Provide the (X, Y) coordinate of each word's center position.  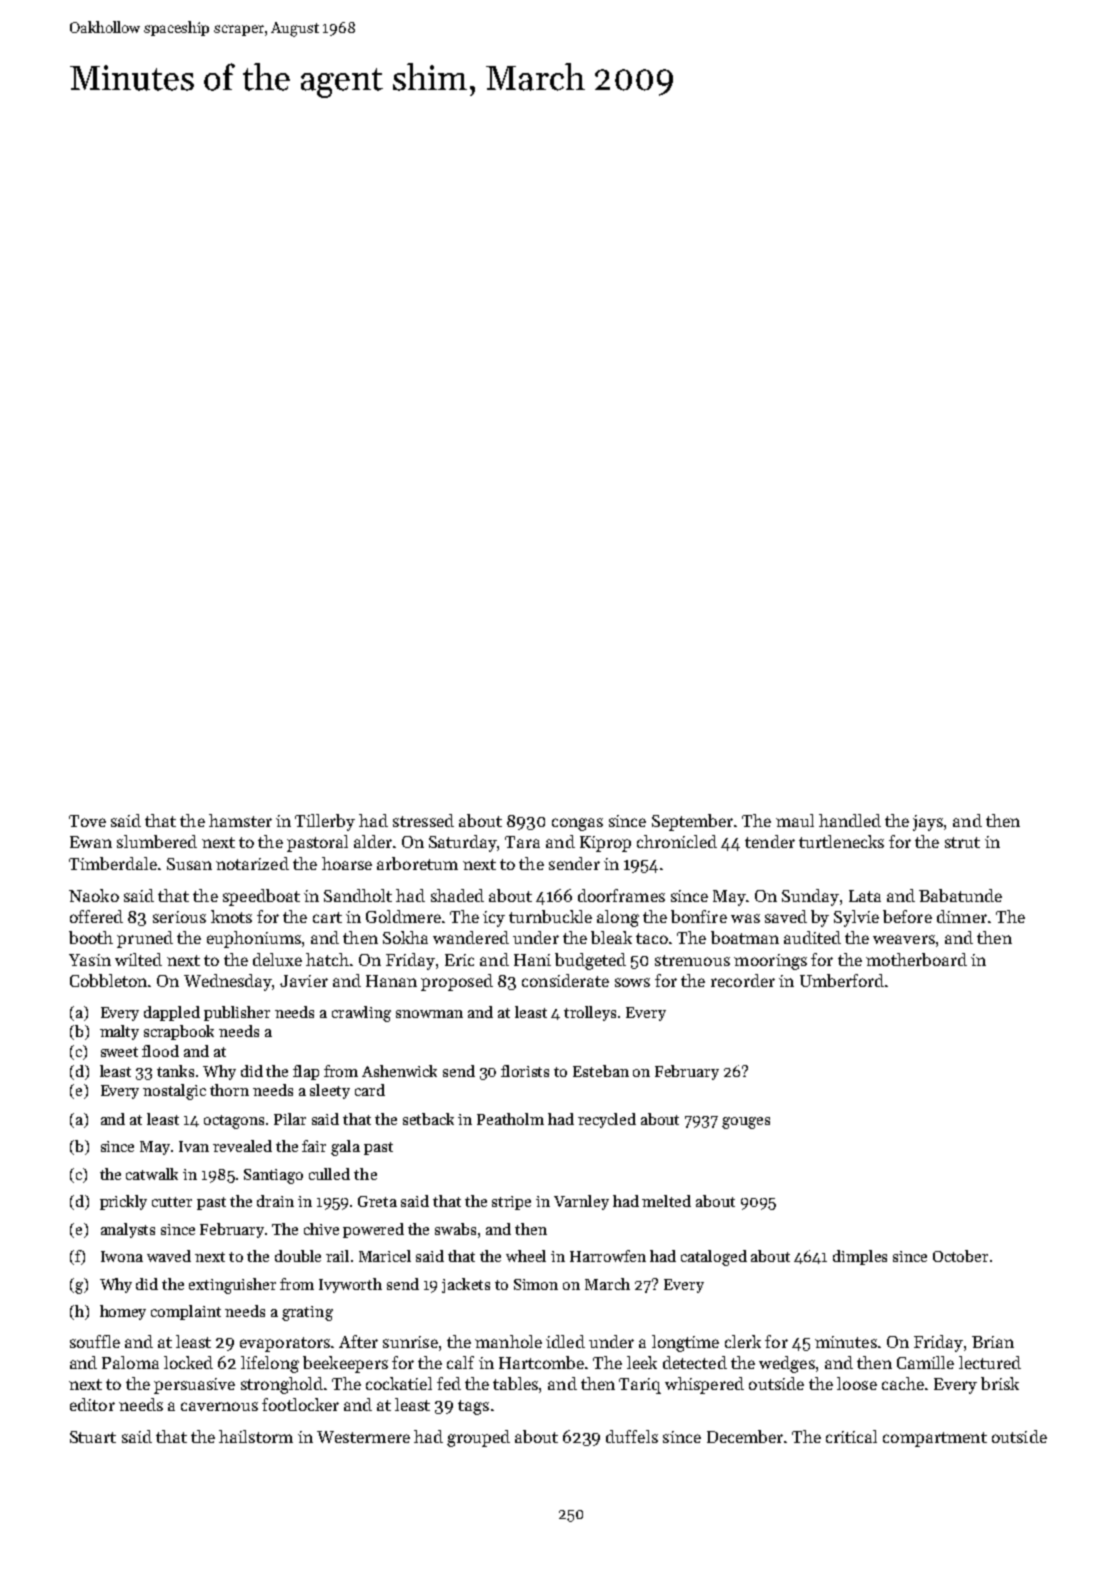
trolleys (590, 1013)
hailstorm (256, 1436)
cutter (172, 1202)
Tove (87, 821)
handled (850, 820)
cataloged (714, 1258)
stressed (423, 820)
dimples (860, 1257)
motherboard (916, 959)
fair (314, 1146)
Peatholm (510, 1119)
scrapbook (179, 1032)
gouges (746, 1123)
